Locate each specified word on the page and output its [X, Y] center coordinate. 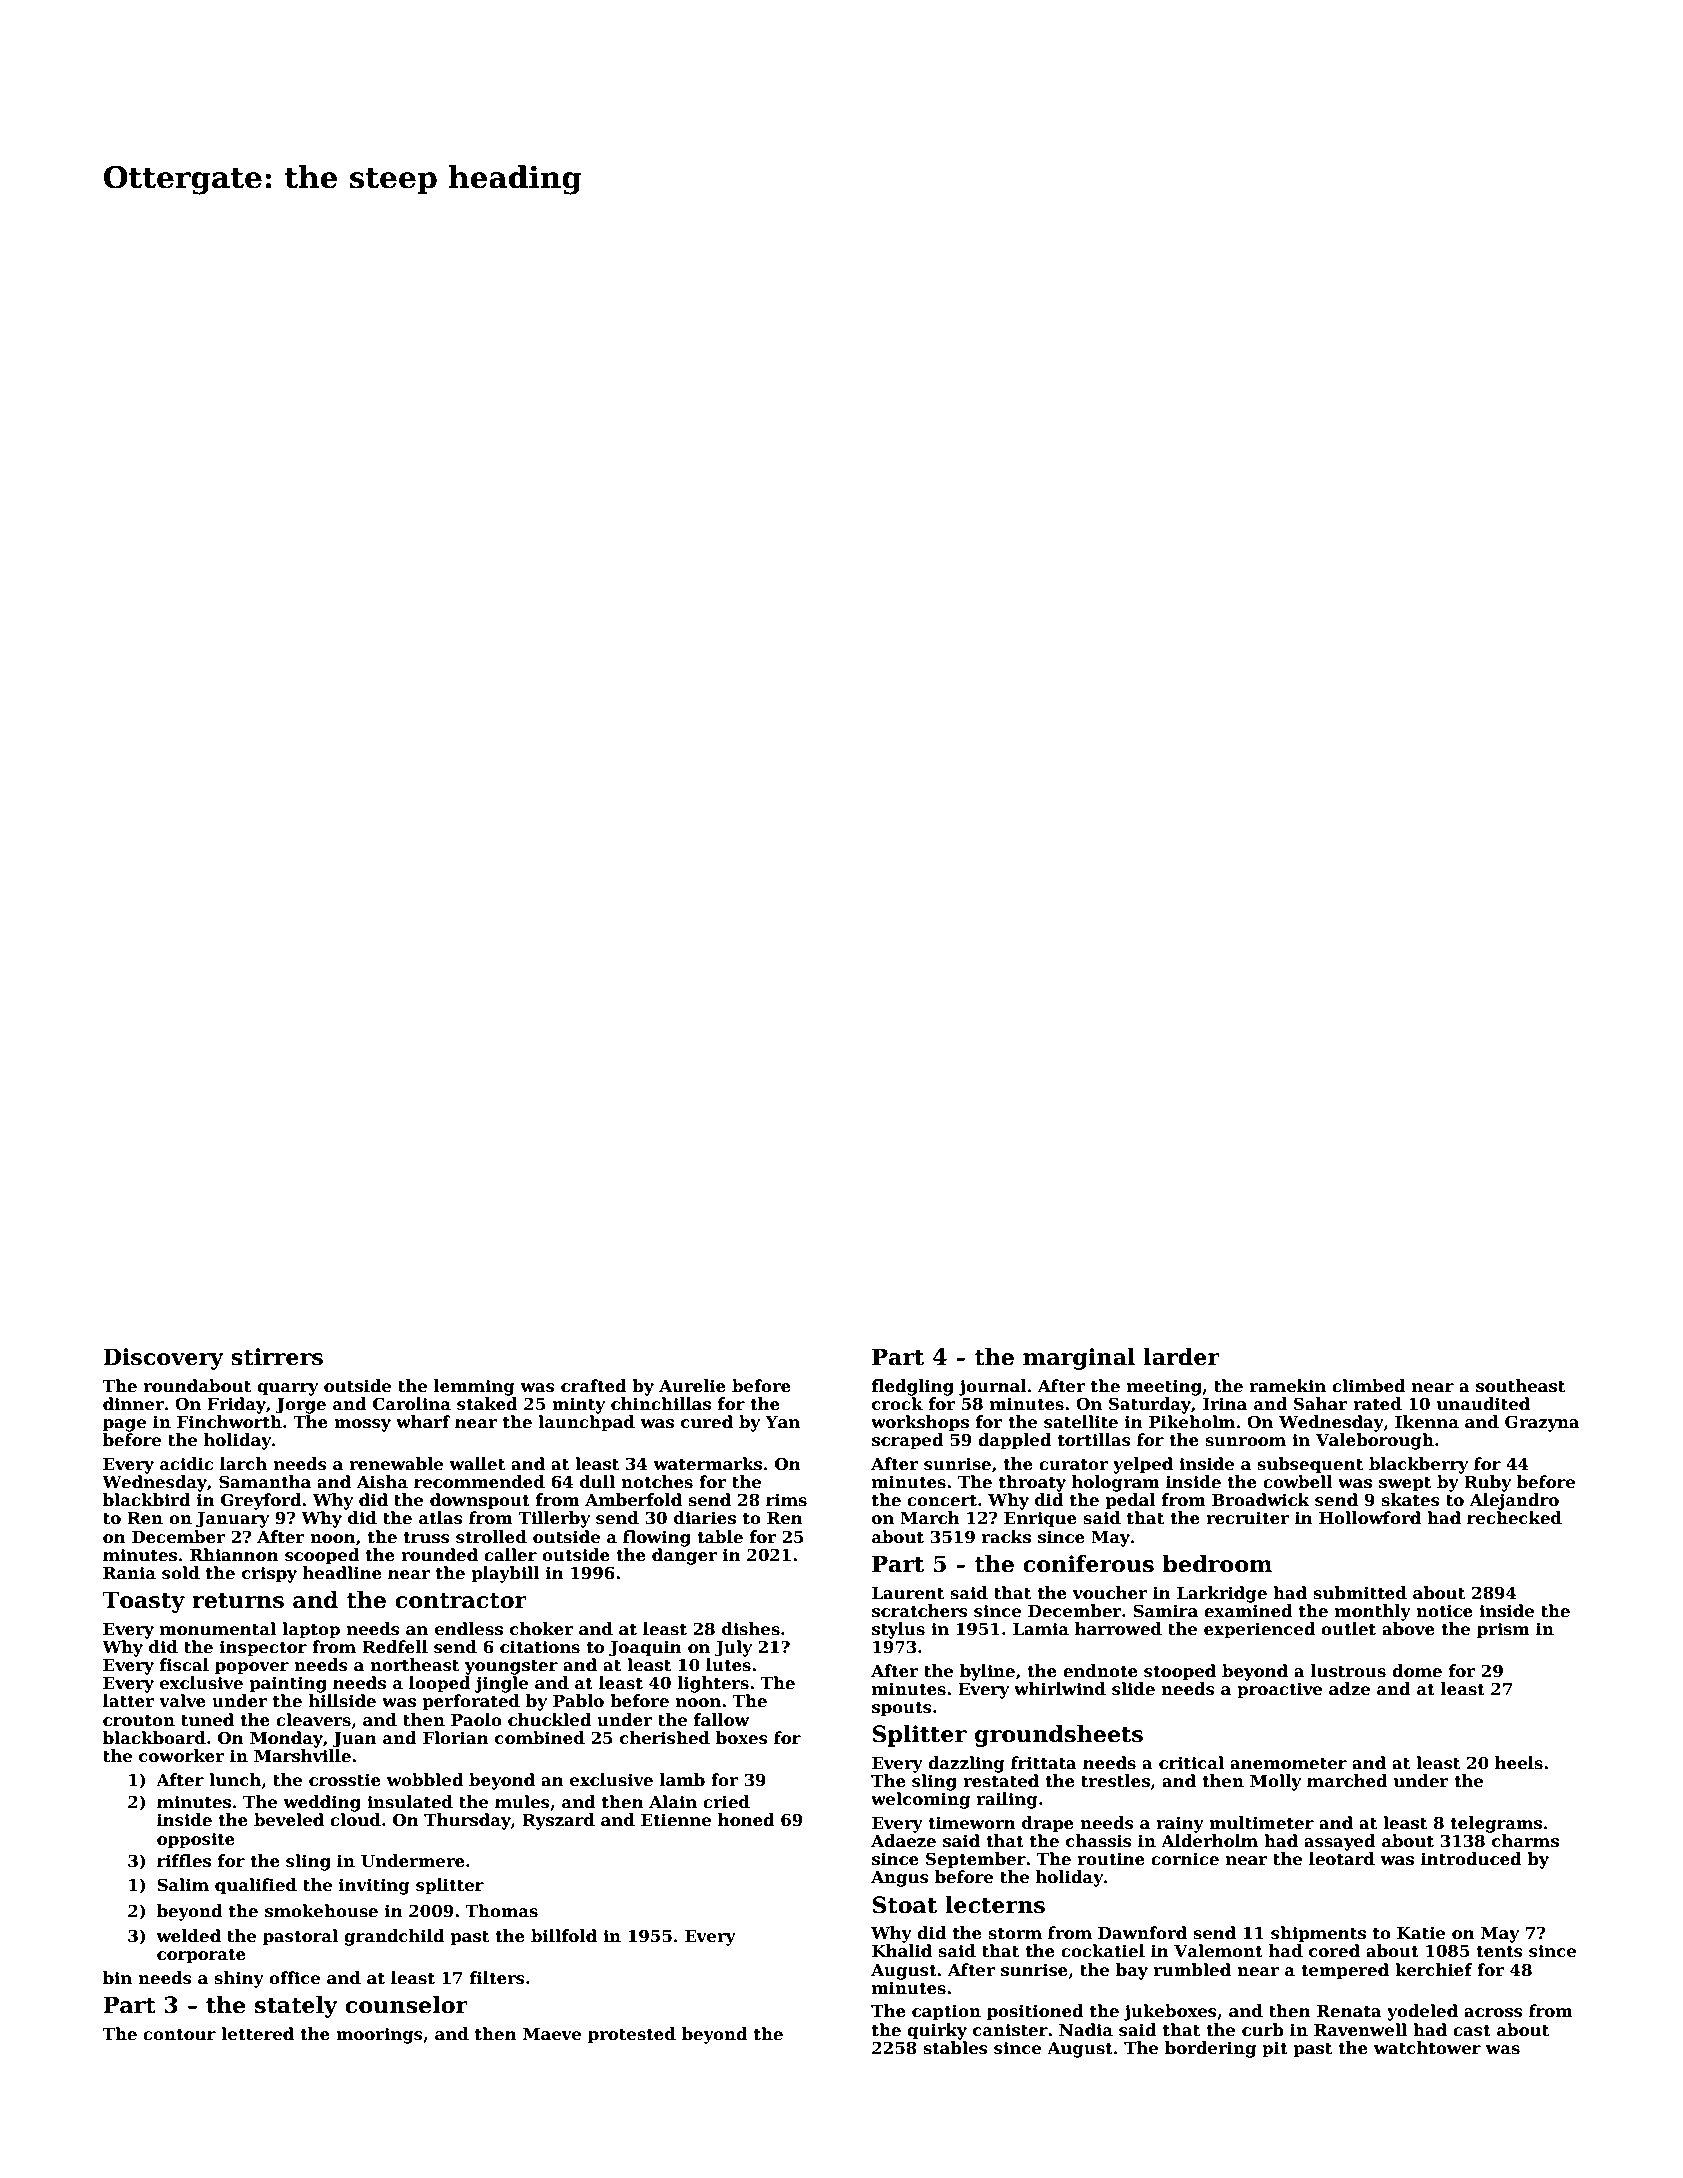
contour [179, 2035]
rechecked [1514, 1518]
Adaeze [903, 1841]
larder [1181, 1357]
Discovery [163, 1359]
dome [1417, 1671]
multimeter [1261, 1823]
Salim [183, 1885]
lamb [682, 1780]
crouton [139, 1721]
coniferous [1088, 1564]
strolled [491, 1537]
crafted [594, 1386]
